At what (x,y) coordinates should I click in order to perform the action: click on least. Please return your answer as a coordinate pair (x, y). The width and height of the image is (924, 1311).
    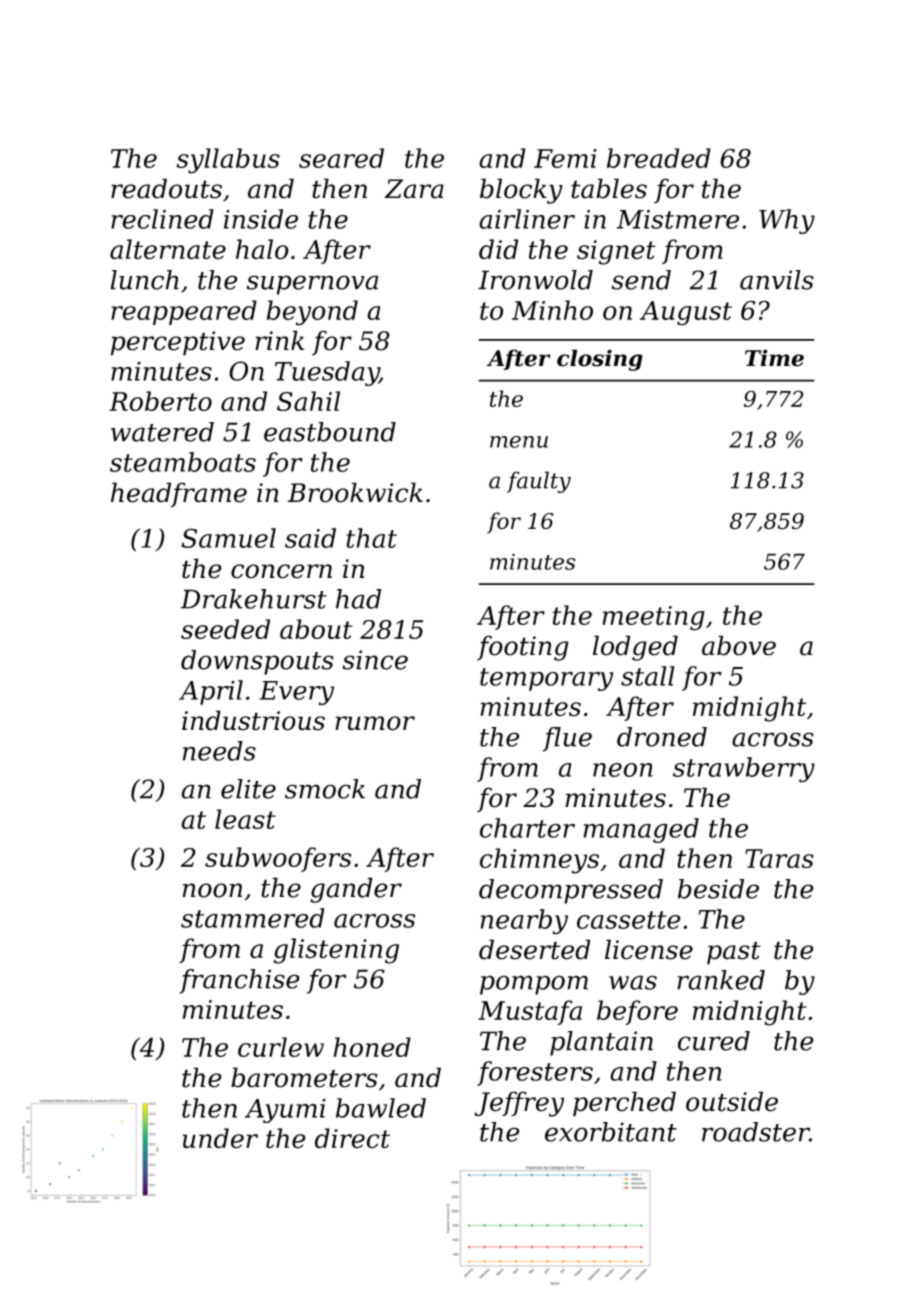
    Looking at the image, I should click on (245, 819).
